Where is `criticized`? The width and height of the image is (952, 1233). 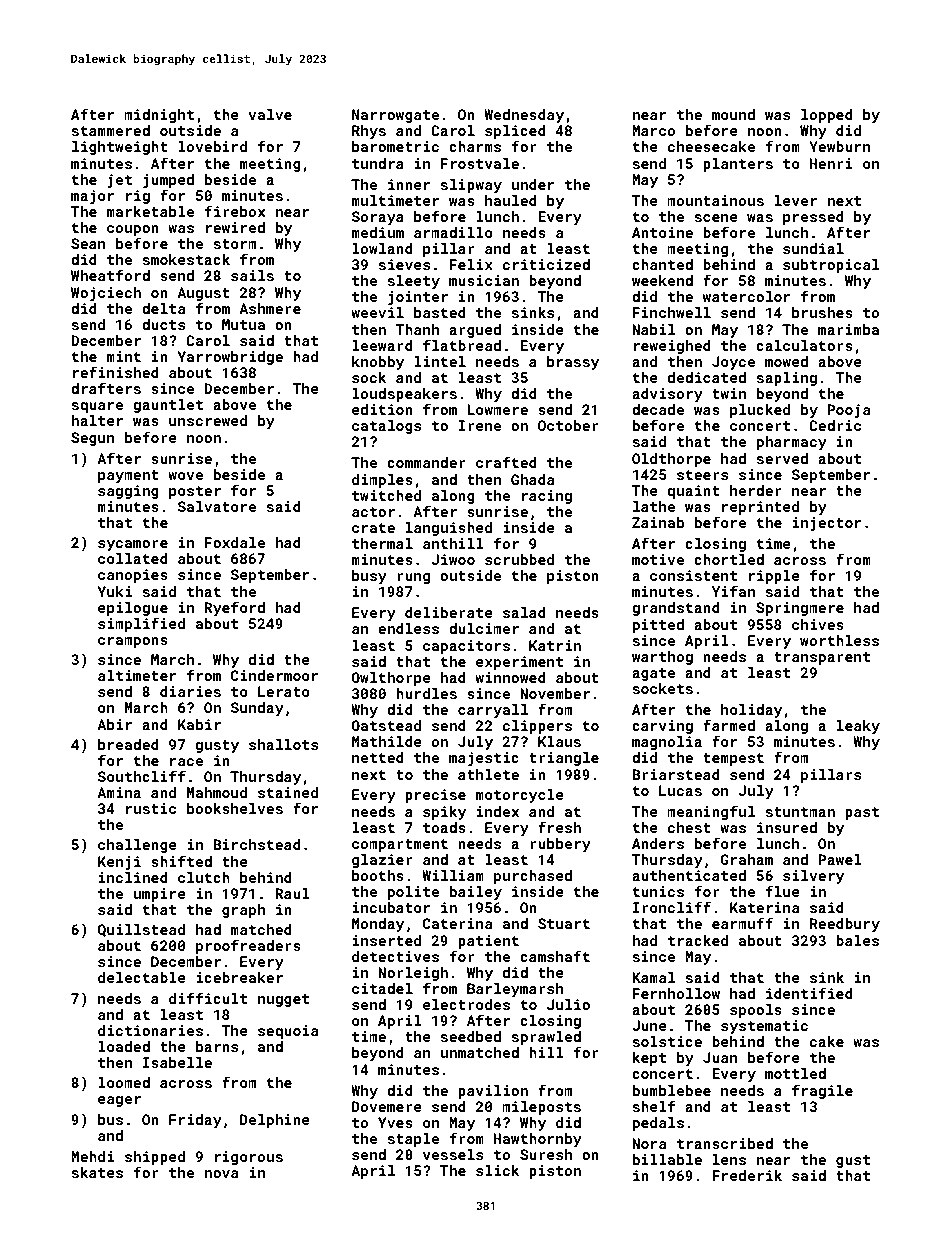
criticized is located at coordinates (546, 264).
